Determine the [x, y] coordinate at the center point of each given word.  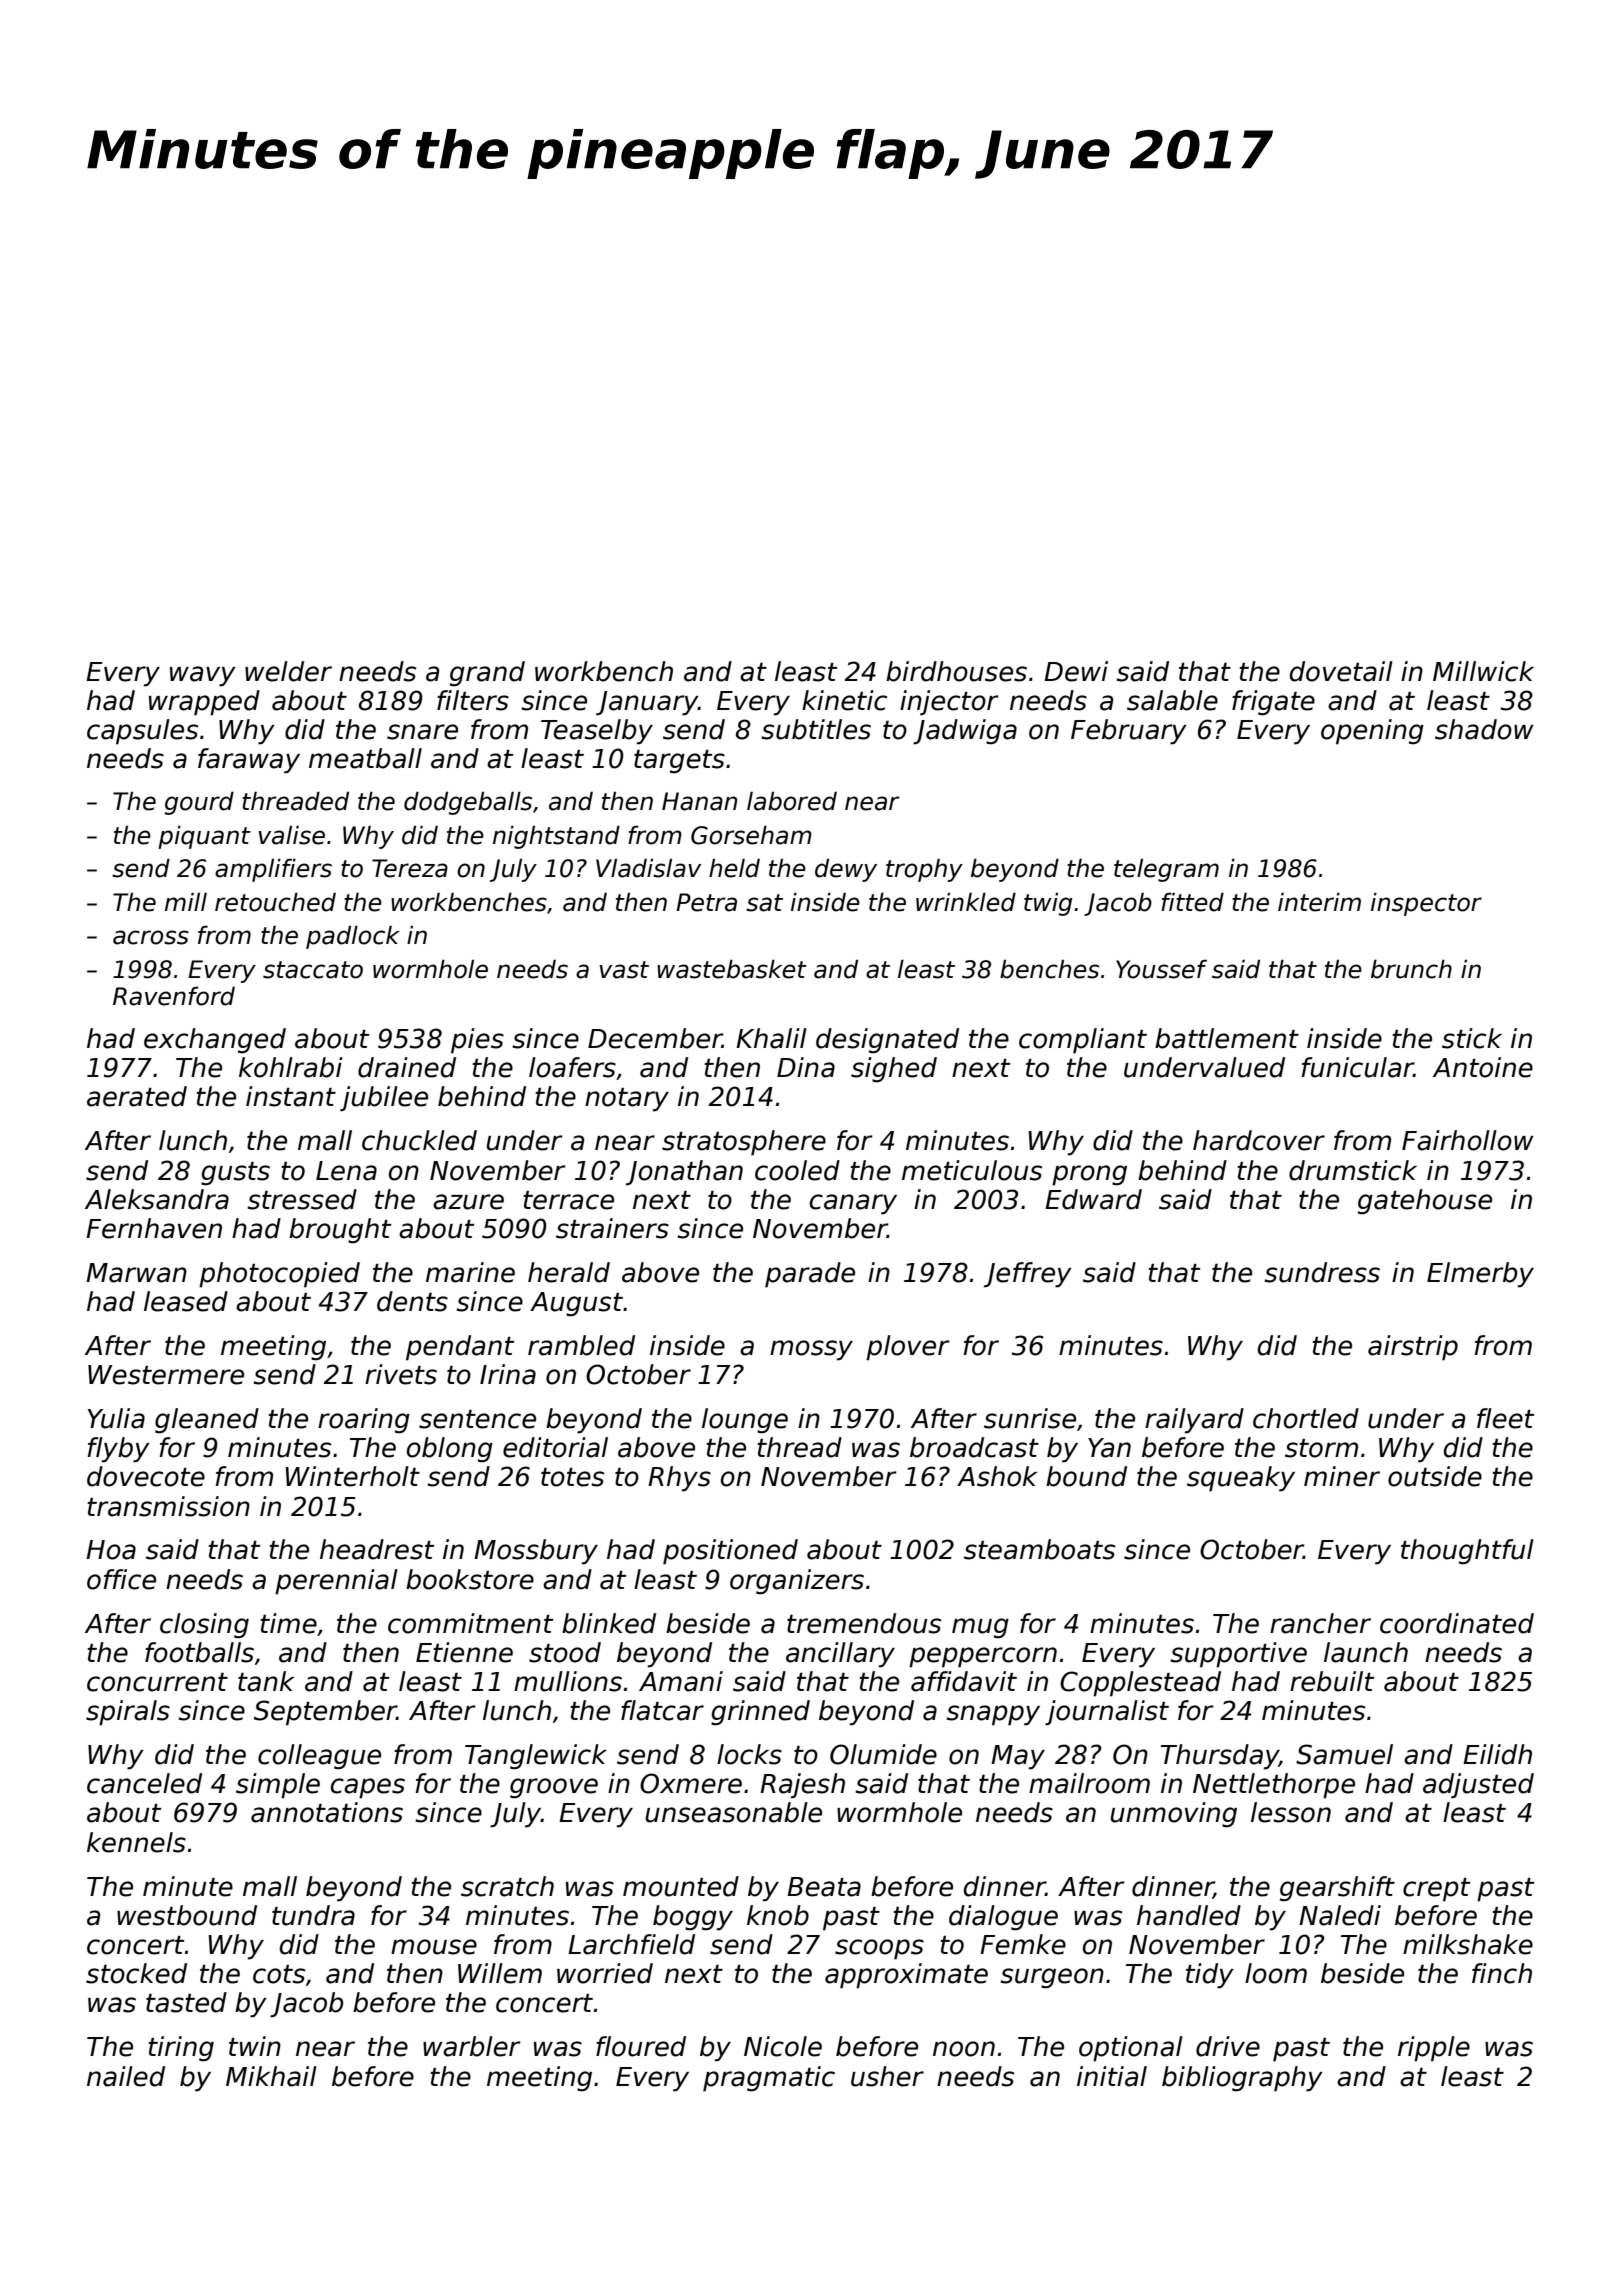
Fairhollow [1468, 1140]
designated [887, 1041]
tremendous [864, 1623]
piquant [204, 837]
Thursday [1220, 1757]
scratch [507, 1886]
